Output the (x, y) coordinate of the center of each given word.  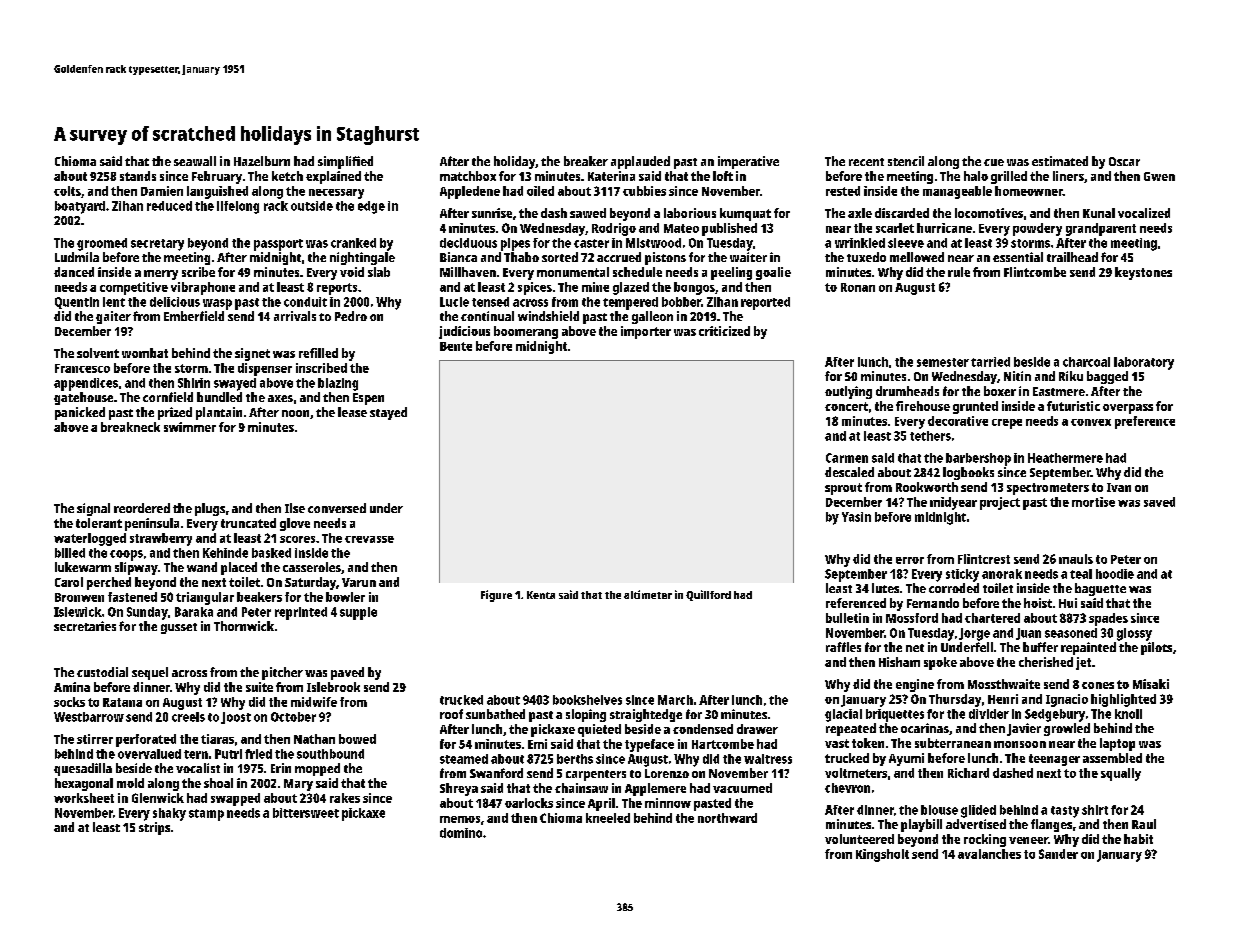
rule (959, 272)
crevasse (369, 539)
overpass (1128, 409)
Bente (456, 346)
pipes (515, 244)
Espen (368, 399)
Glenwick (158, 798)
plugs (210, 509)
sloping (586, 715)
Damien (162, 191)
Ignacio (1067, 700)
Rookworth (927, 487)
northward (727, 818)
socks (69, 702)
